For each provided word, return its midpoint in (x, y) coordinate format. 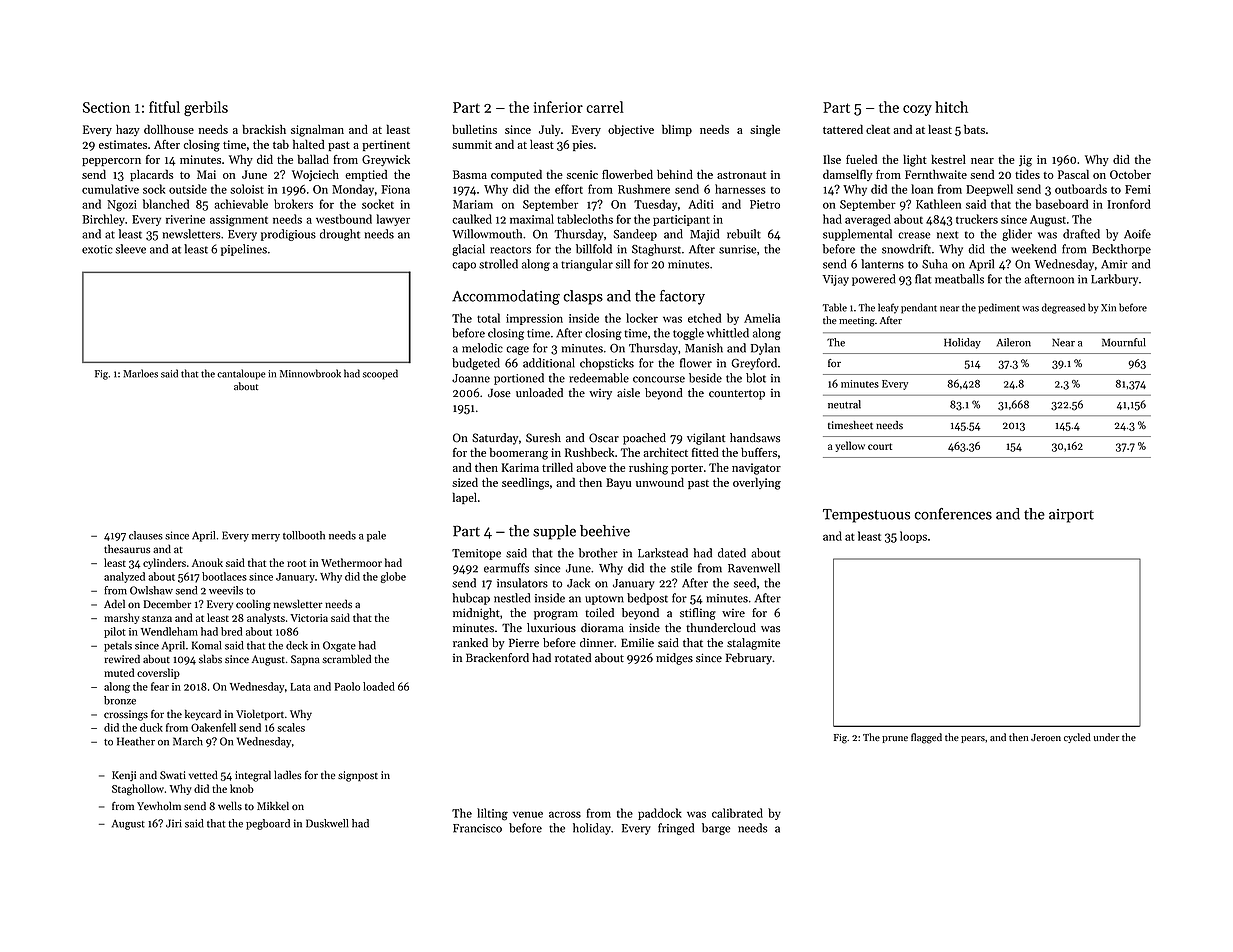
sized (465, 482)
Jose (499, 393)
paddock (660, 814)
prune (895, 739)
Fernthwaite (936, 174)
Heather (136, 741)
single (765, 130)
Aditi (700, 204)
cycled (1077, 738)
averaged (868, 220)
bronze (120, 700)
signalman (317, 130)
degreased (1063, 308)
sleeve (131, 249)
